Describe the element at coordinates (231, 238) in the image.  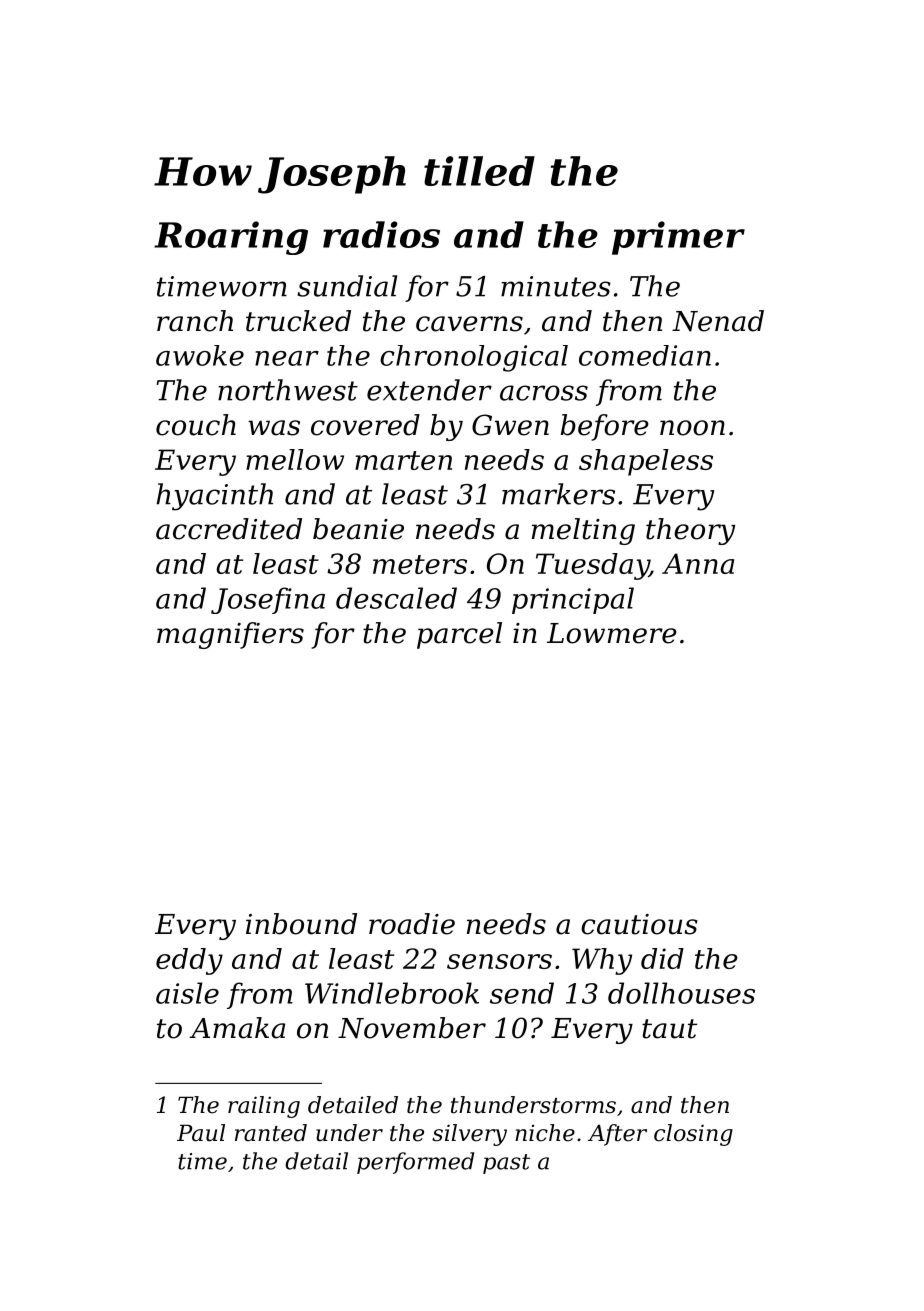
I see `Roaring` at that location.
